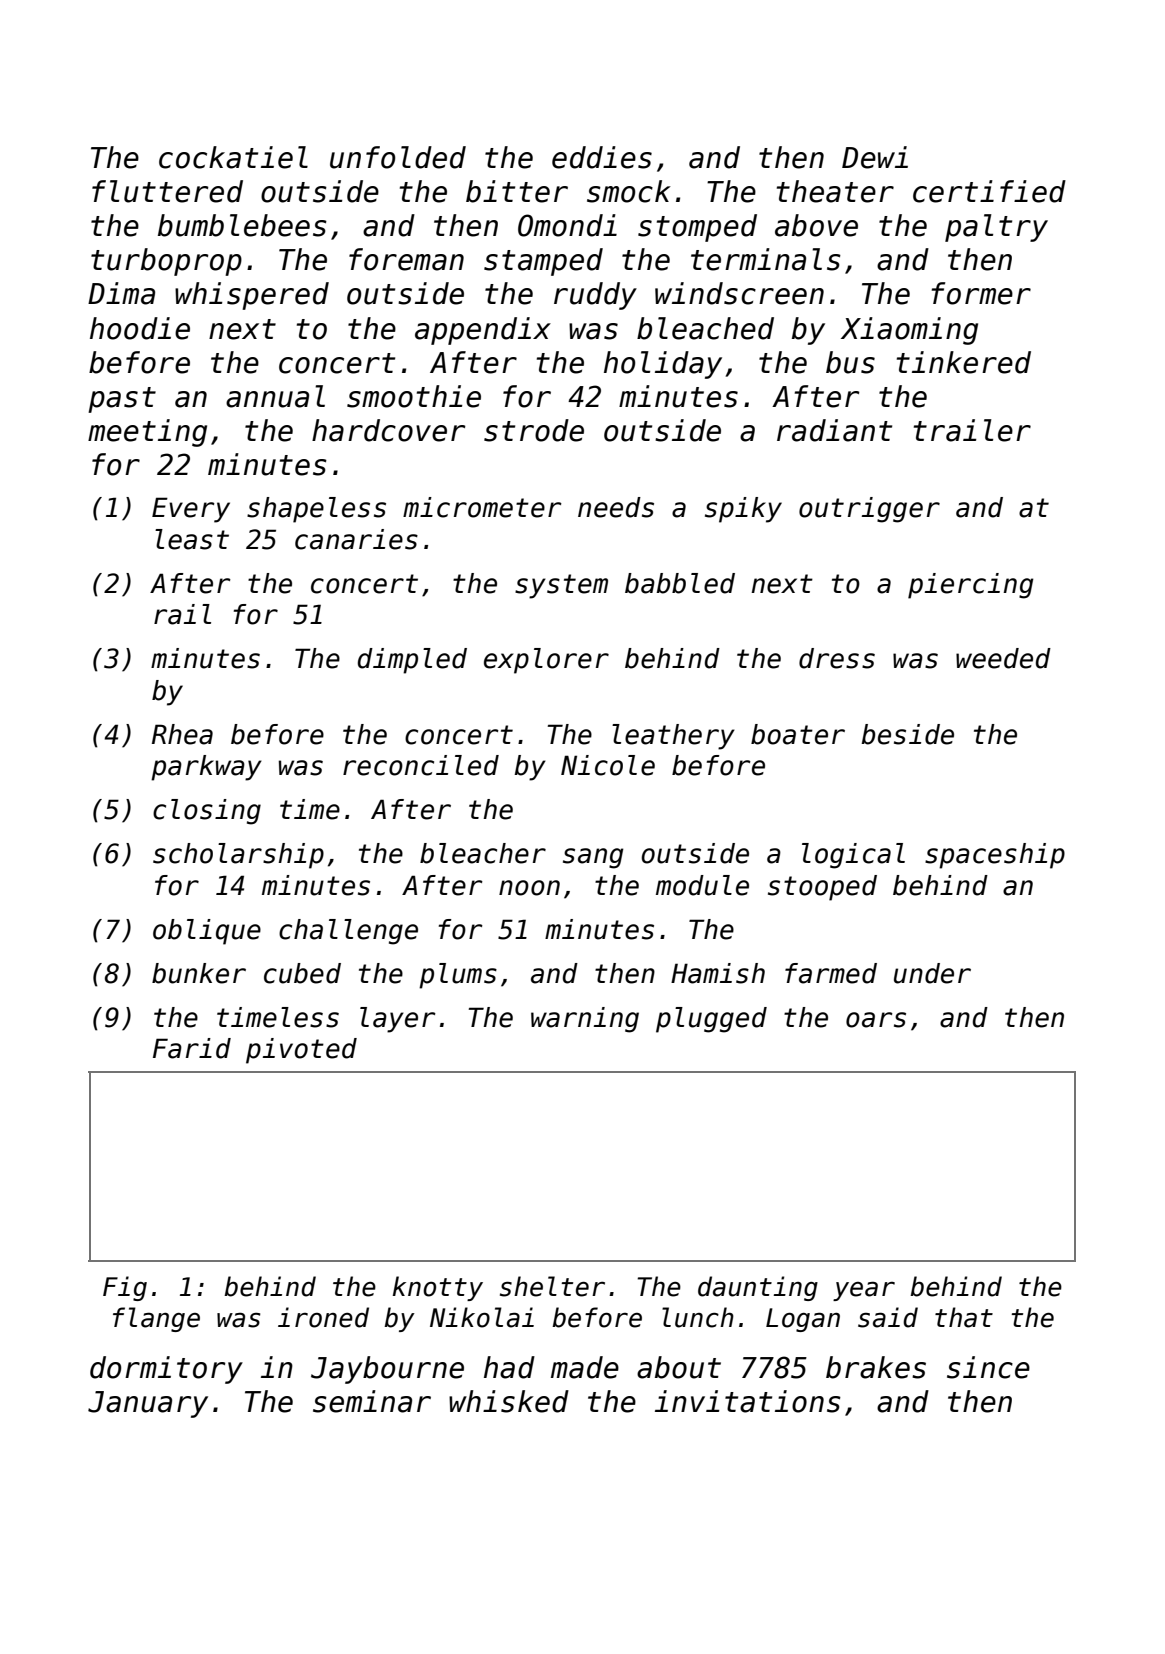 The width and height of the image is (1165, 1654). Describe the element at coordinates (822, 888) in the image. I see `stooped` at that location.
